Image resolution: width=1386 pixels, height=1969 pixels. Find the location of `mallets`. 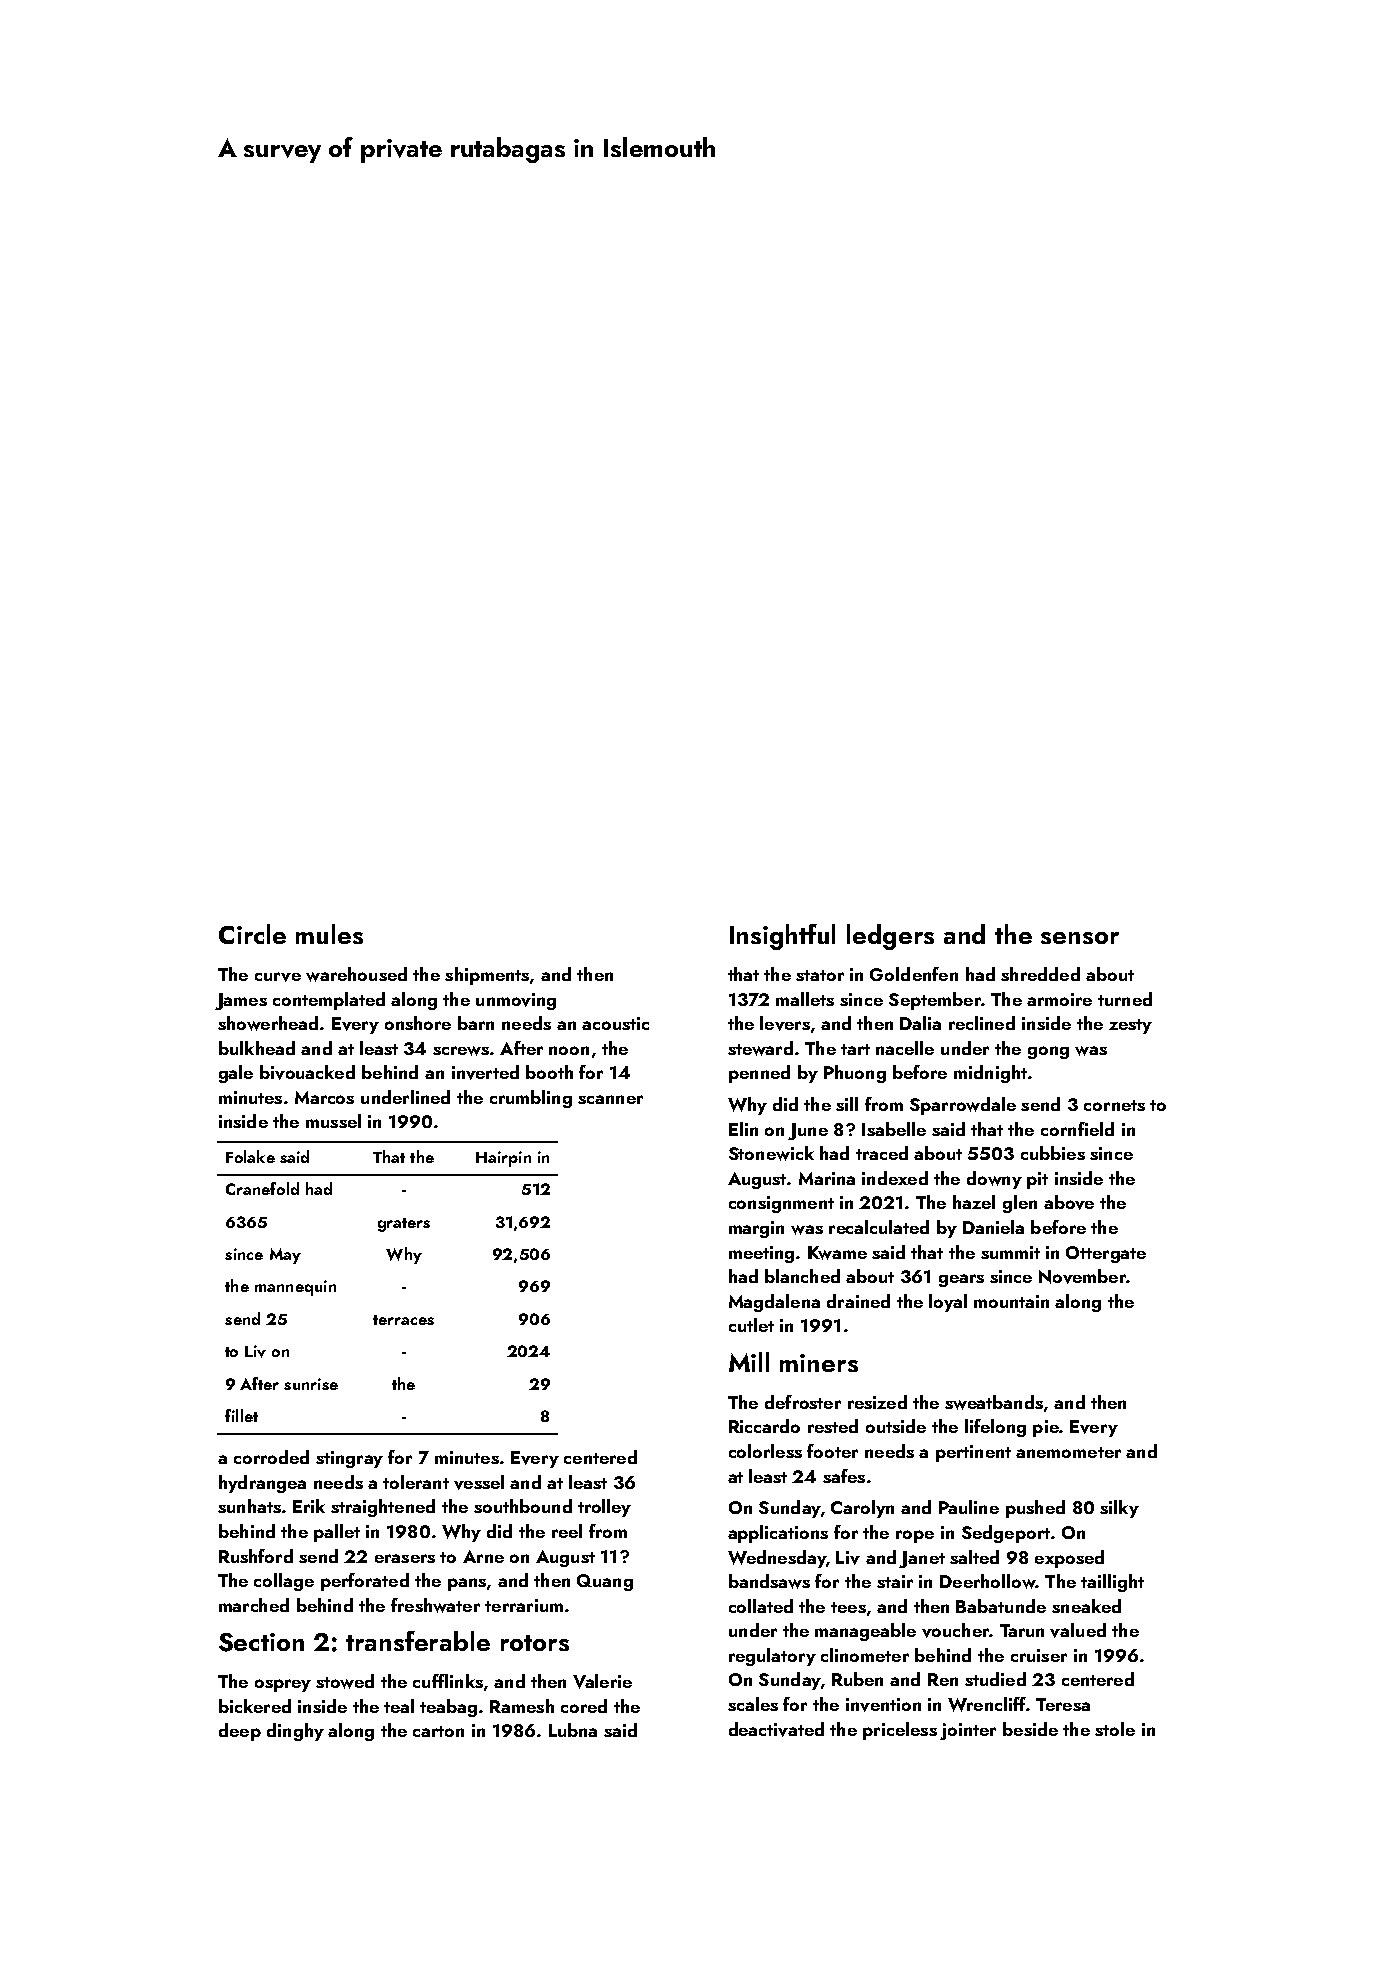

mallets is located at coordinates (805, 999).
